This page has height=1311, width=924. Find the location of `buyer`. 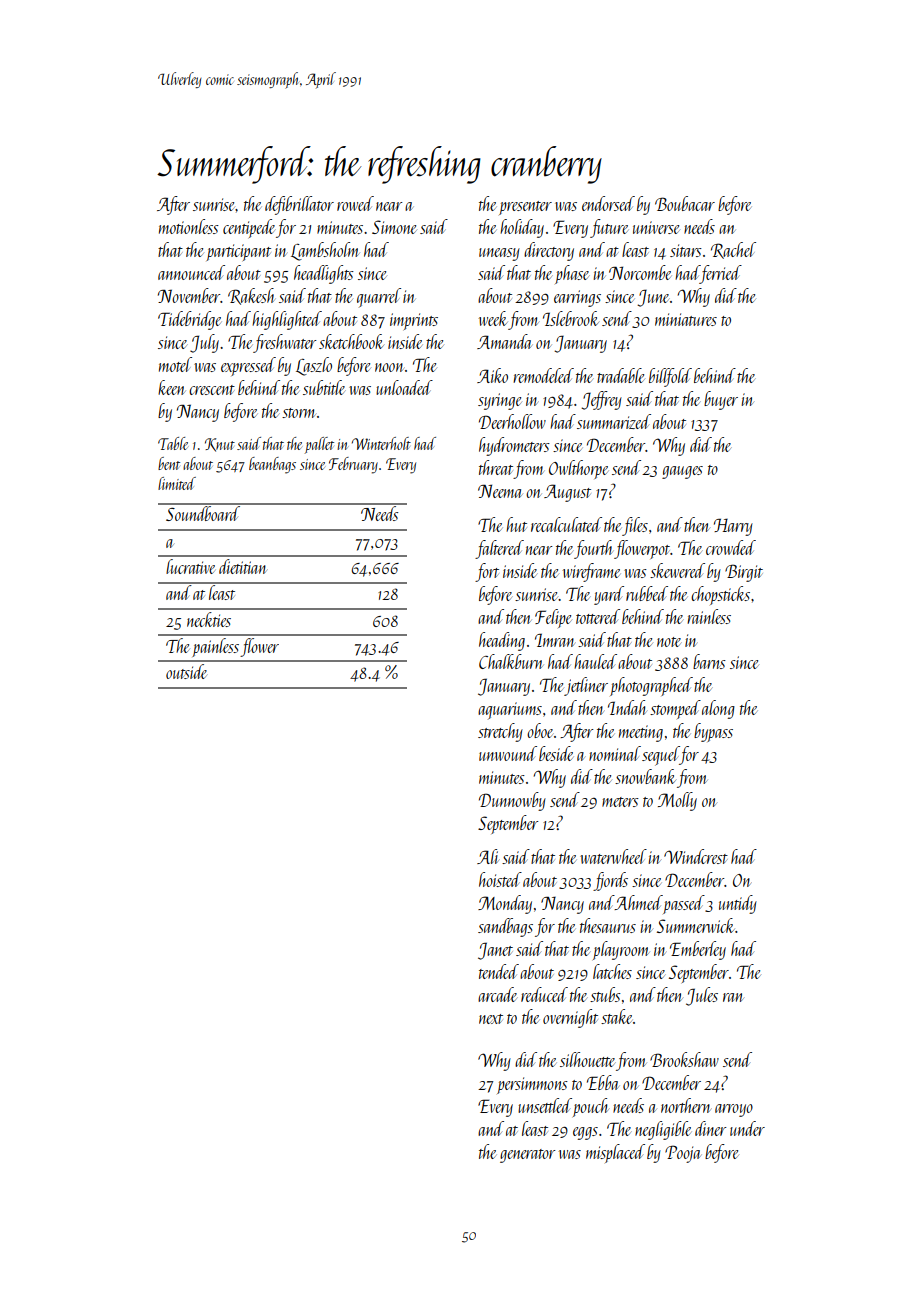

buyer is located at coordinates (721, 400).
